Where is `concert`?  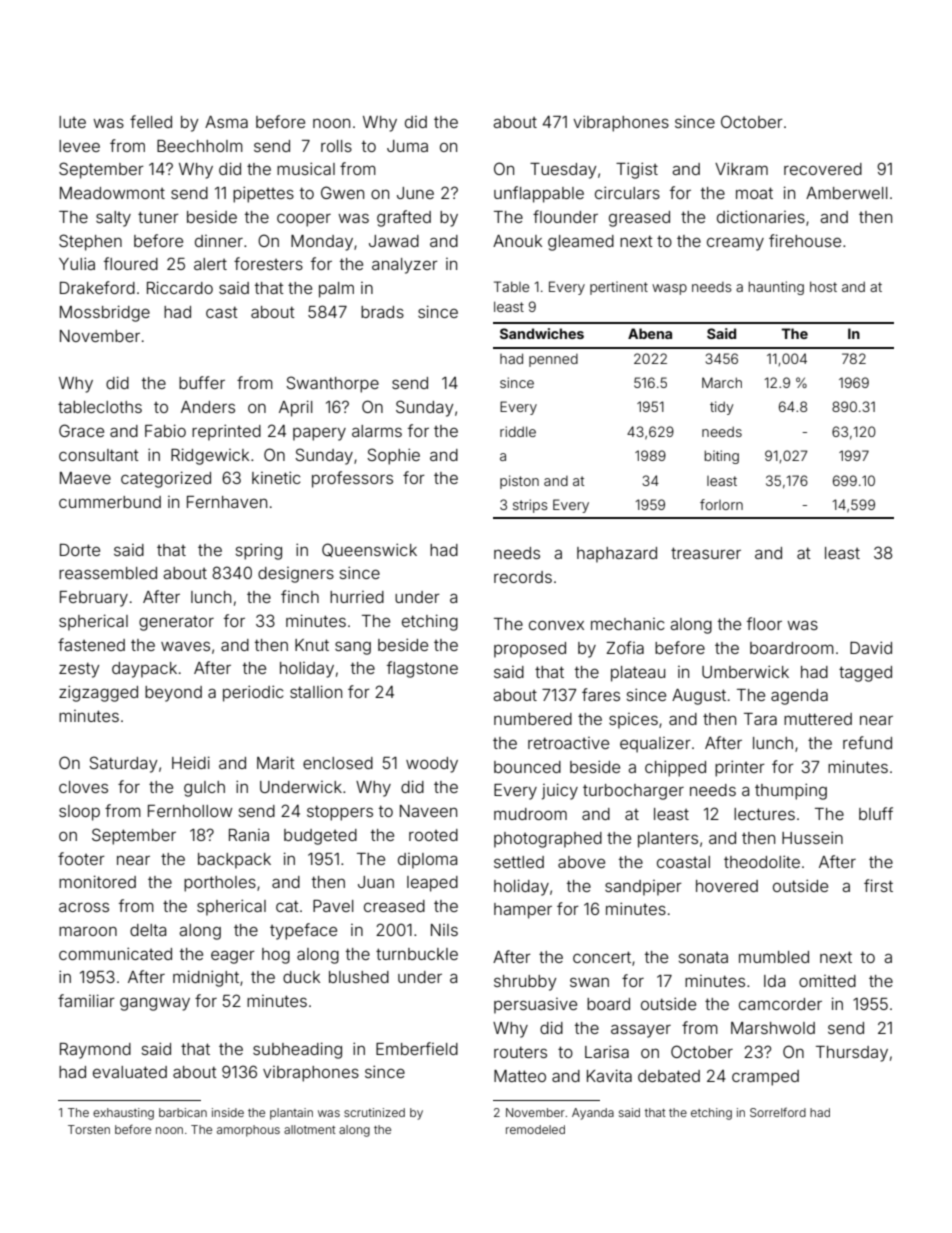
concert is located at coordinates (602, 957).
